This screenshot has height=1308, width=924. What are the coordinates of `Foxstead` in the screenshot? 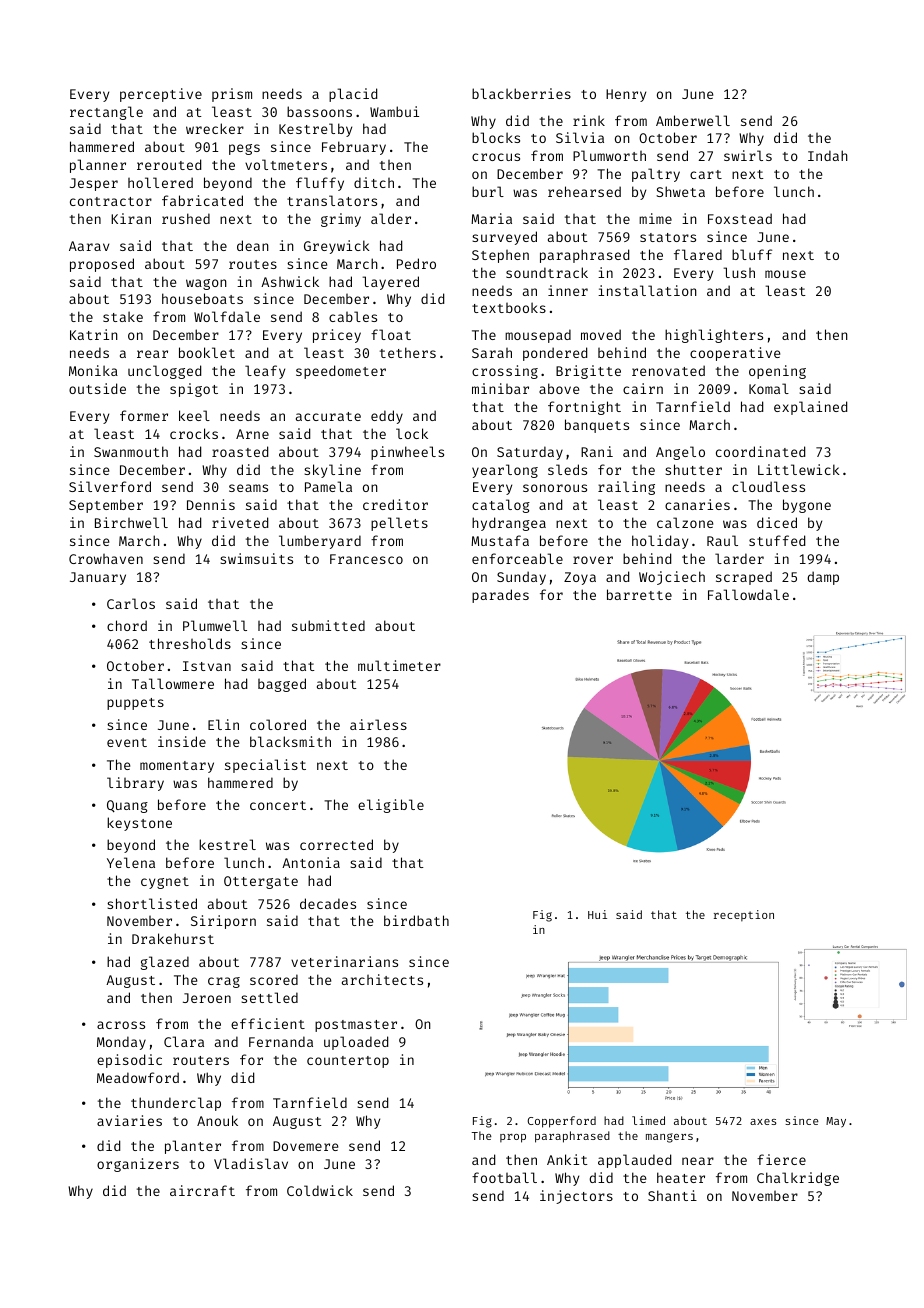 It's located at (740, 218).
